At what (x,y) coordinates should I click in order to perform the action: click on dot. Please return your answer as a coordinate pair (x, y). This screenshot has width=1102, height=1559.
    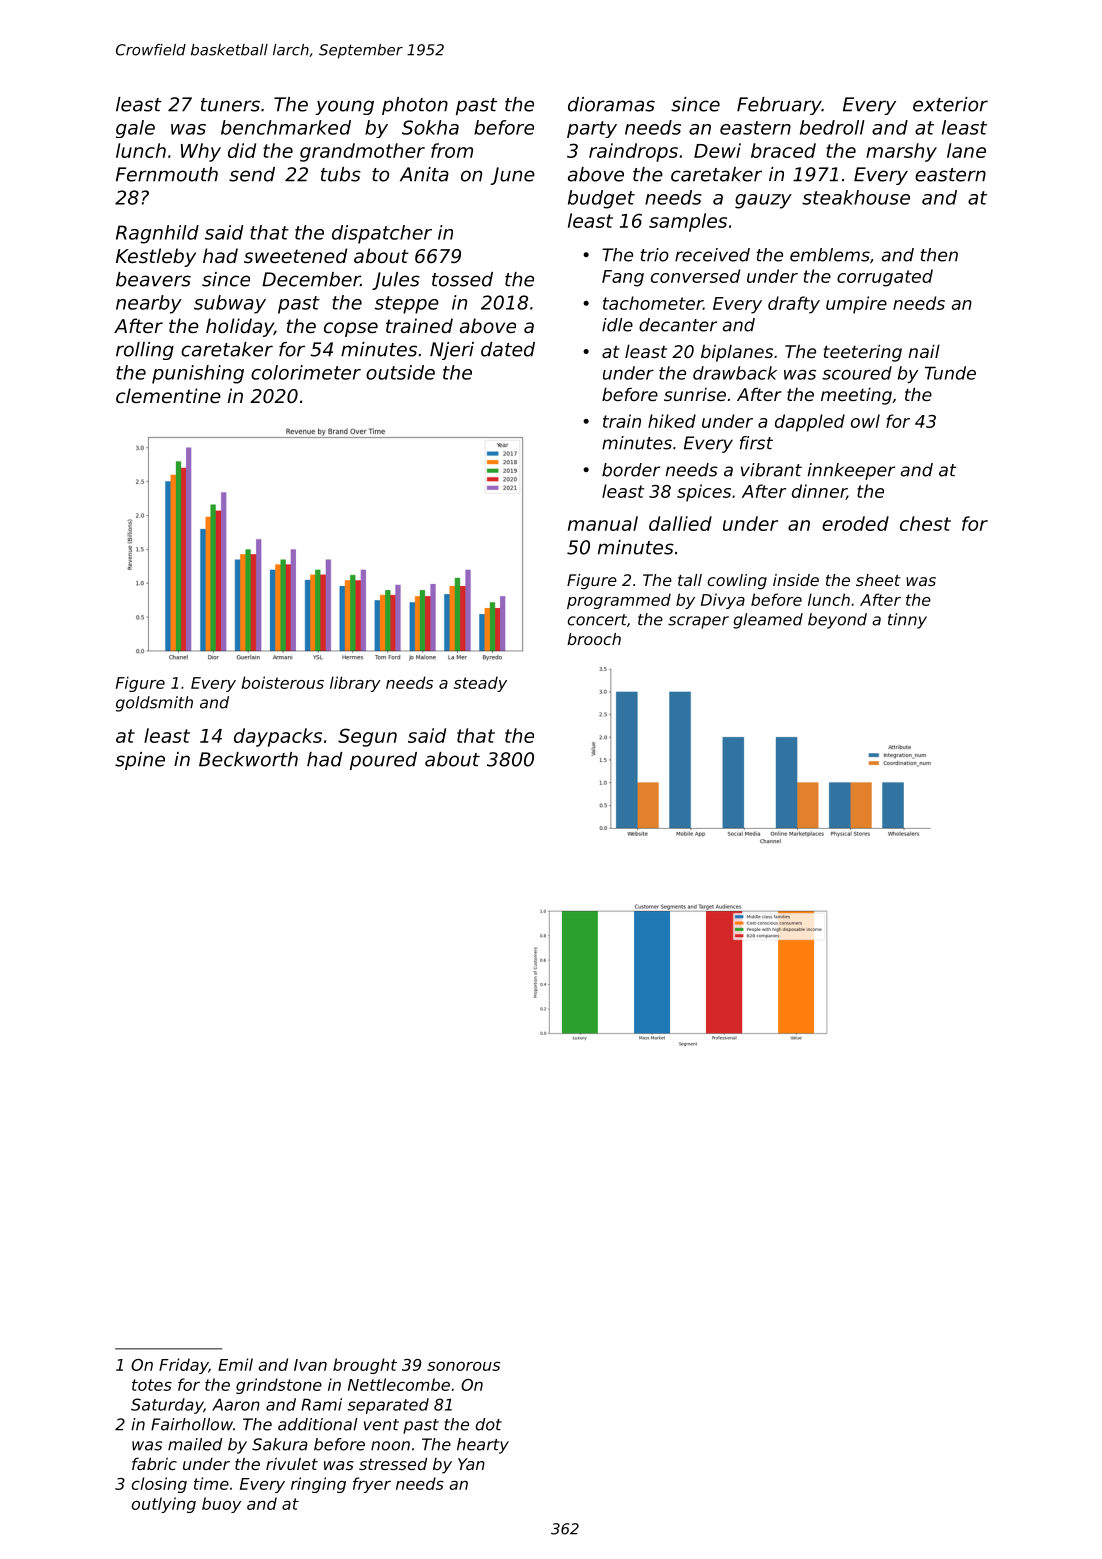
    Looking at the image, I should click on (489, 1424).
